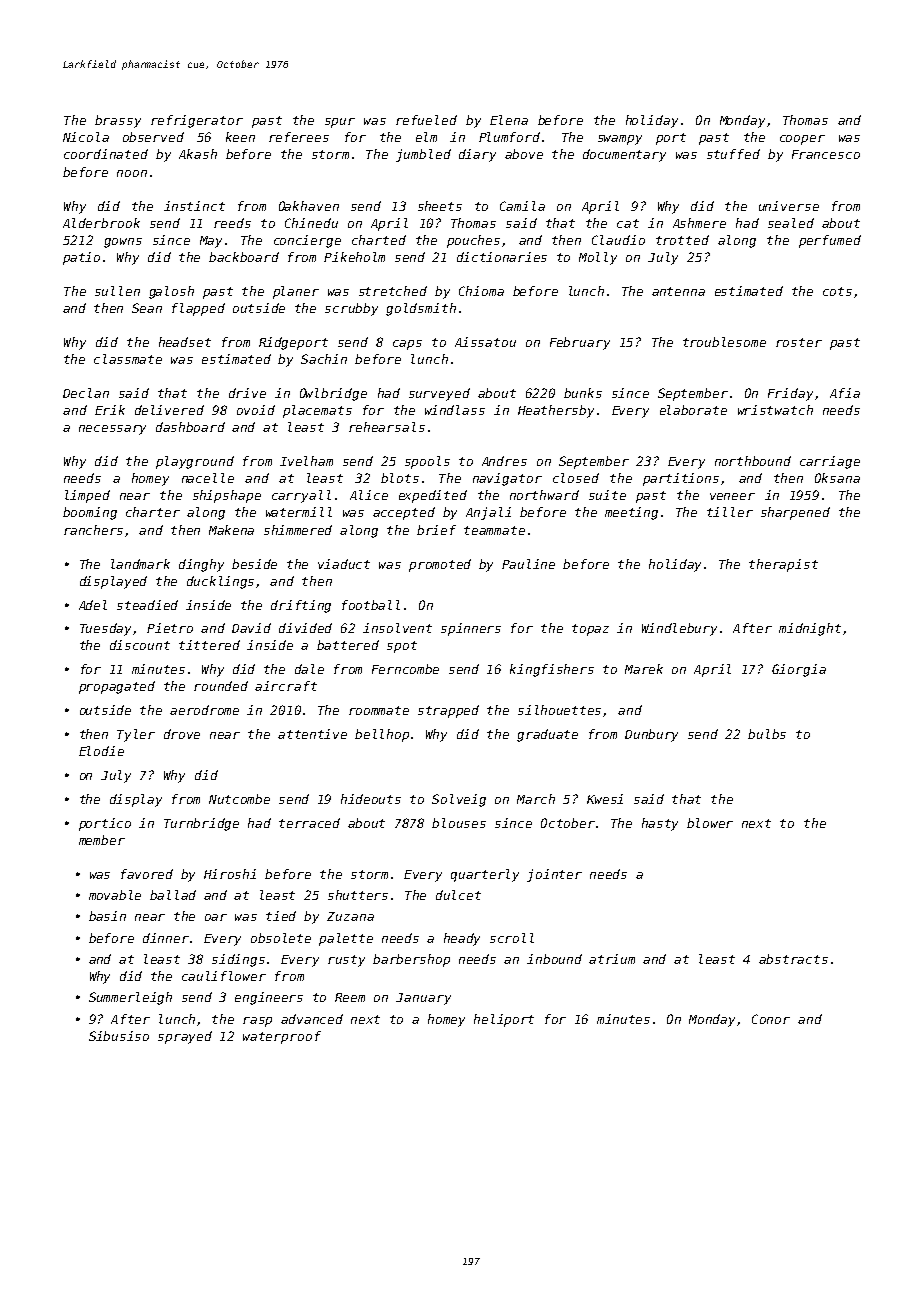 This image has width=924, height=1308. I want to click on bellhop, so click(382, 735).
